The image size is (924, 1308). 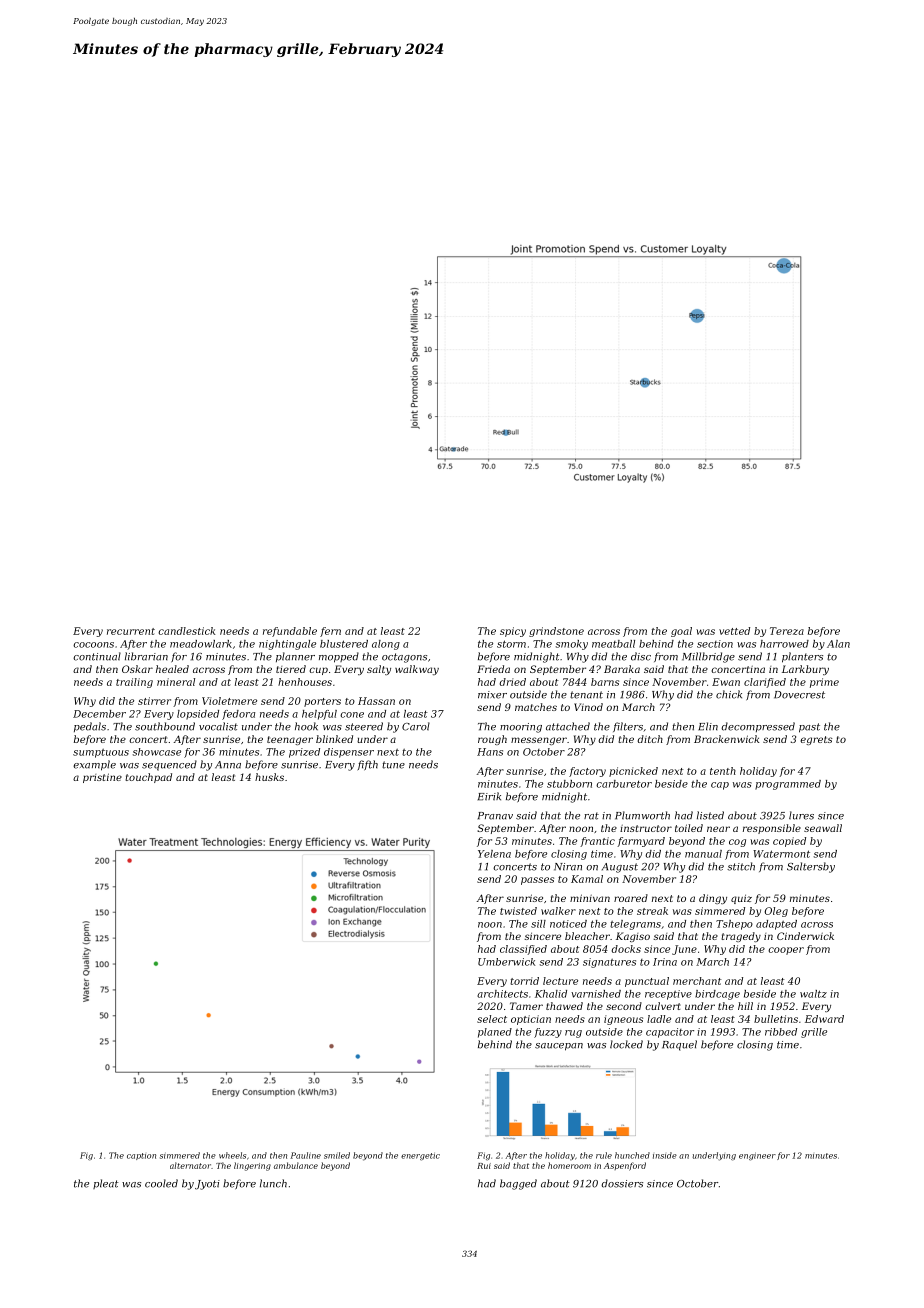 What do you see at coordinates (604, 1155) in the document?
I see `rule` at bounding box center [604, 1155].
